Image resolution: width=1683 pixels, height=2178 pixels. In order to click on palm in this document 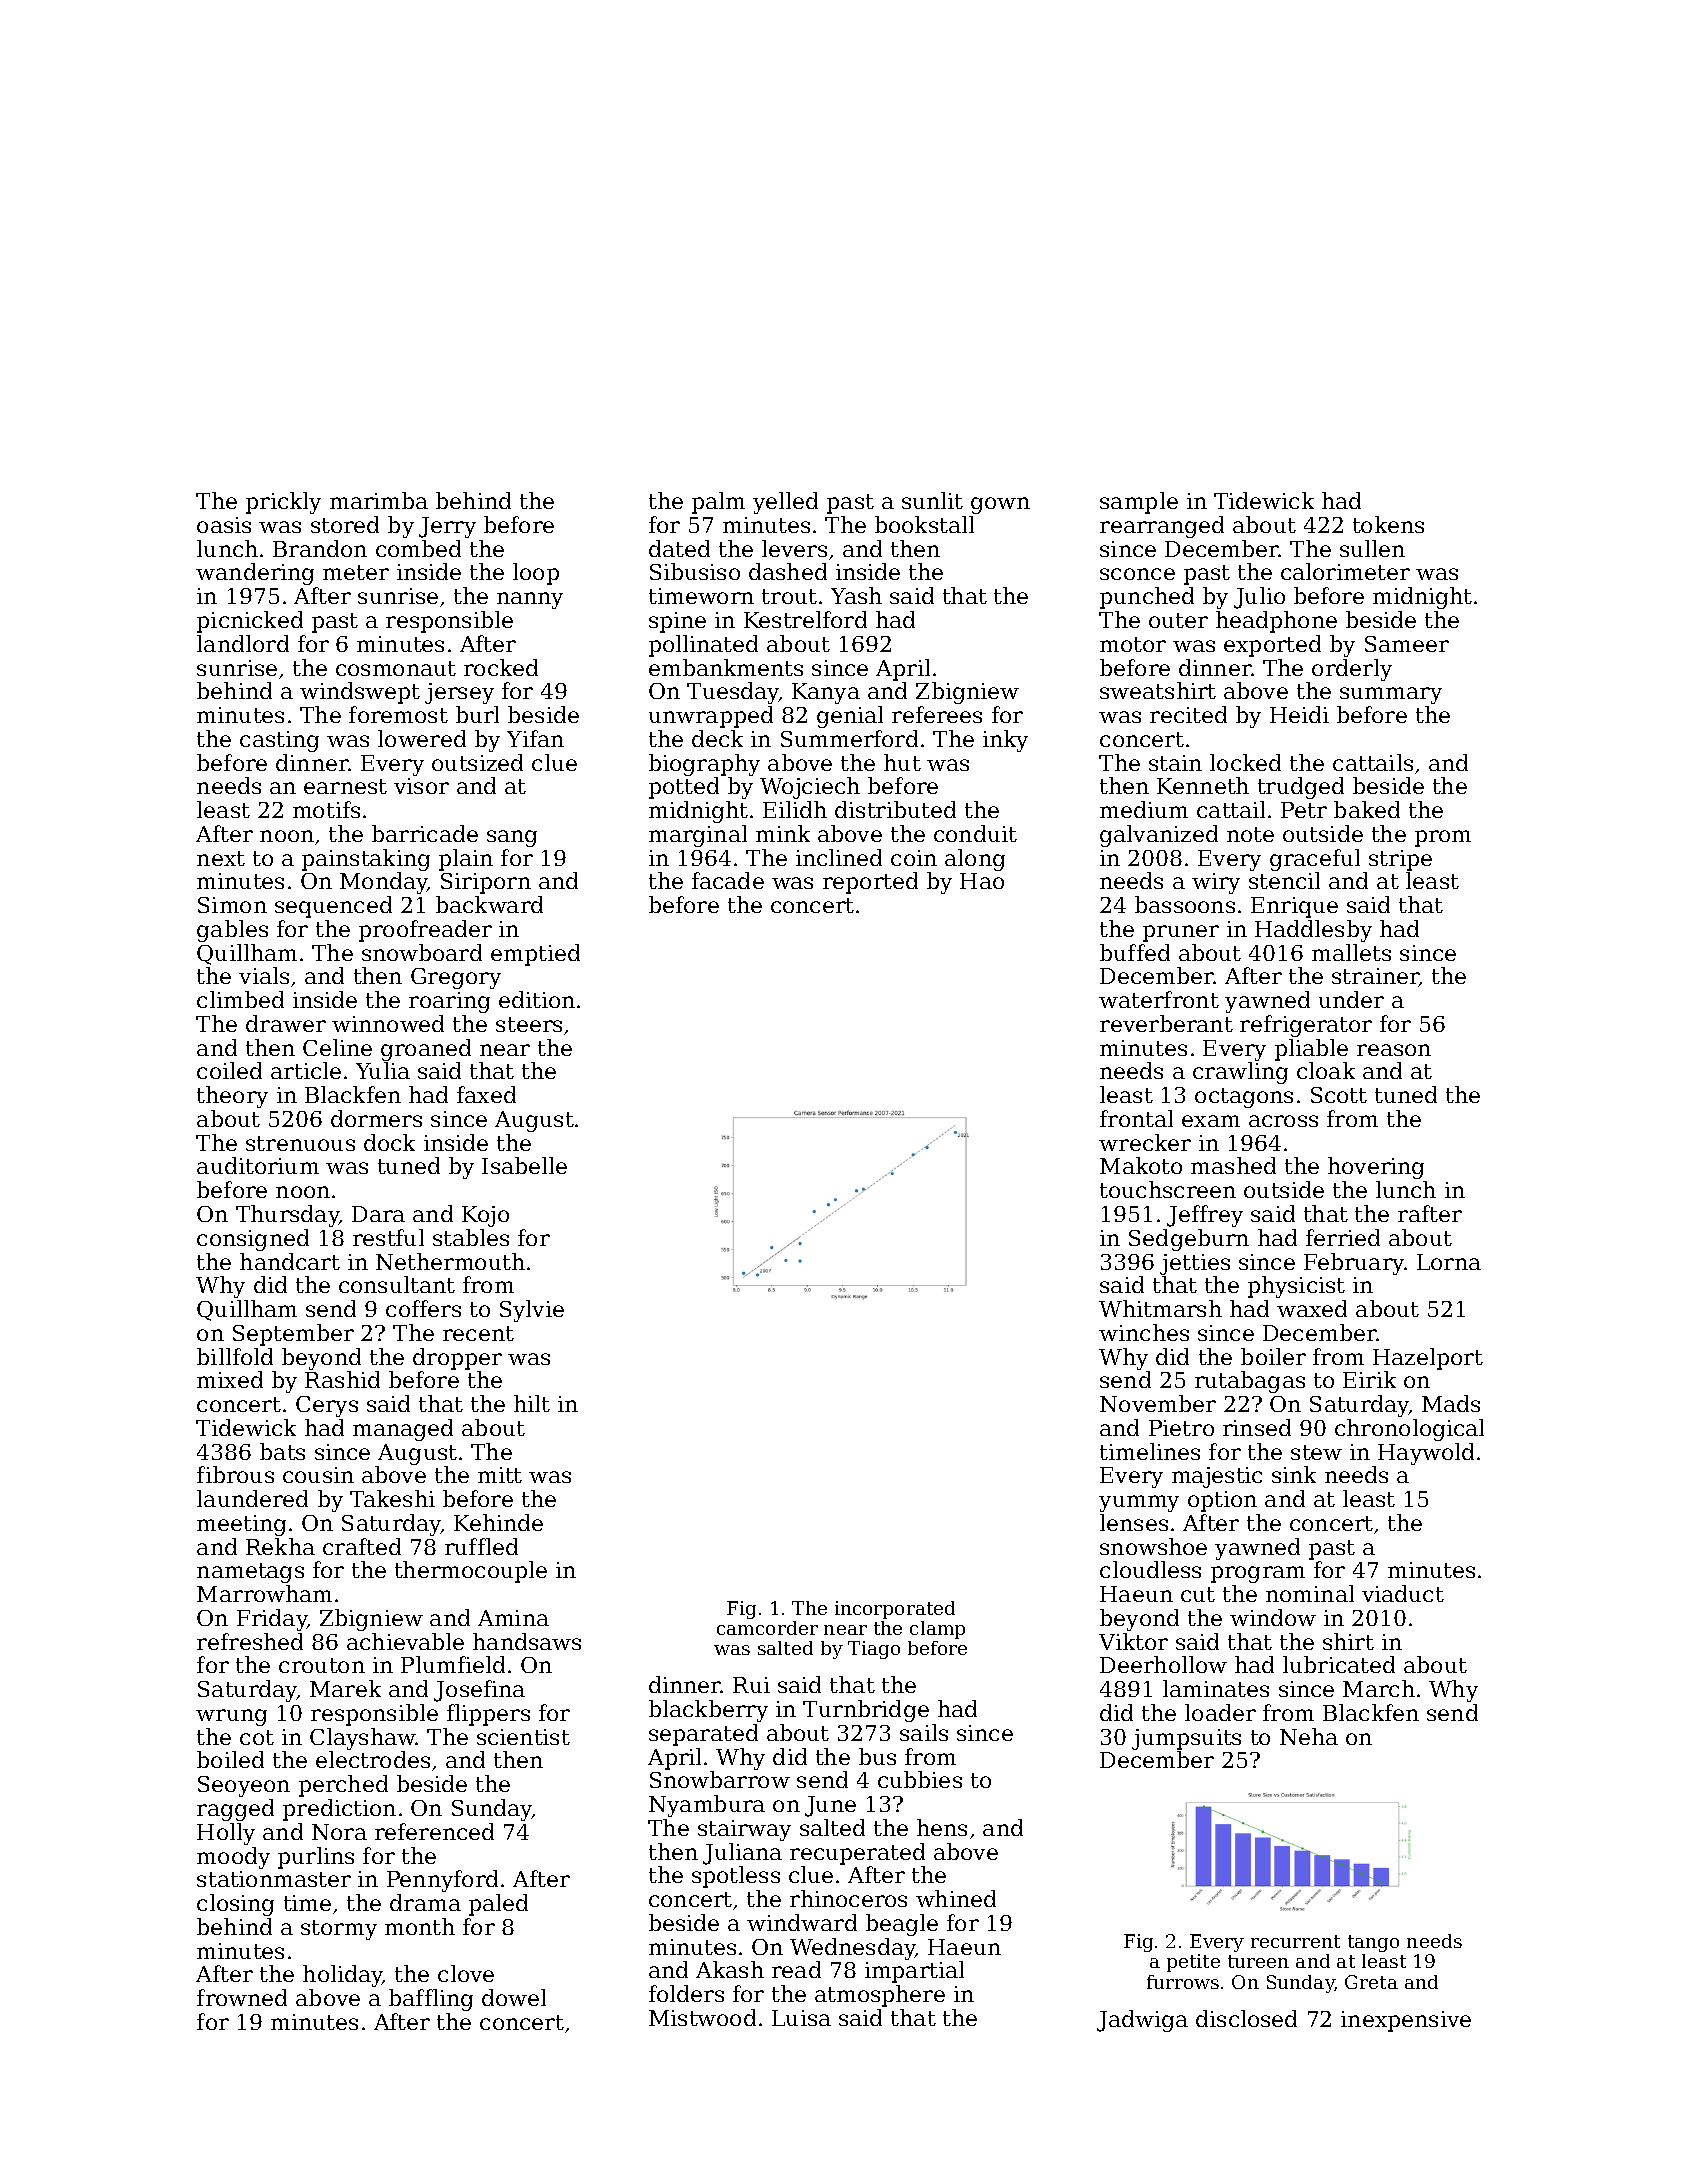, I will do `click(718, 503)`.
